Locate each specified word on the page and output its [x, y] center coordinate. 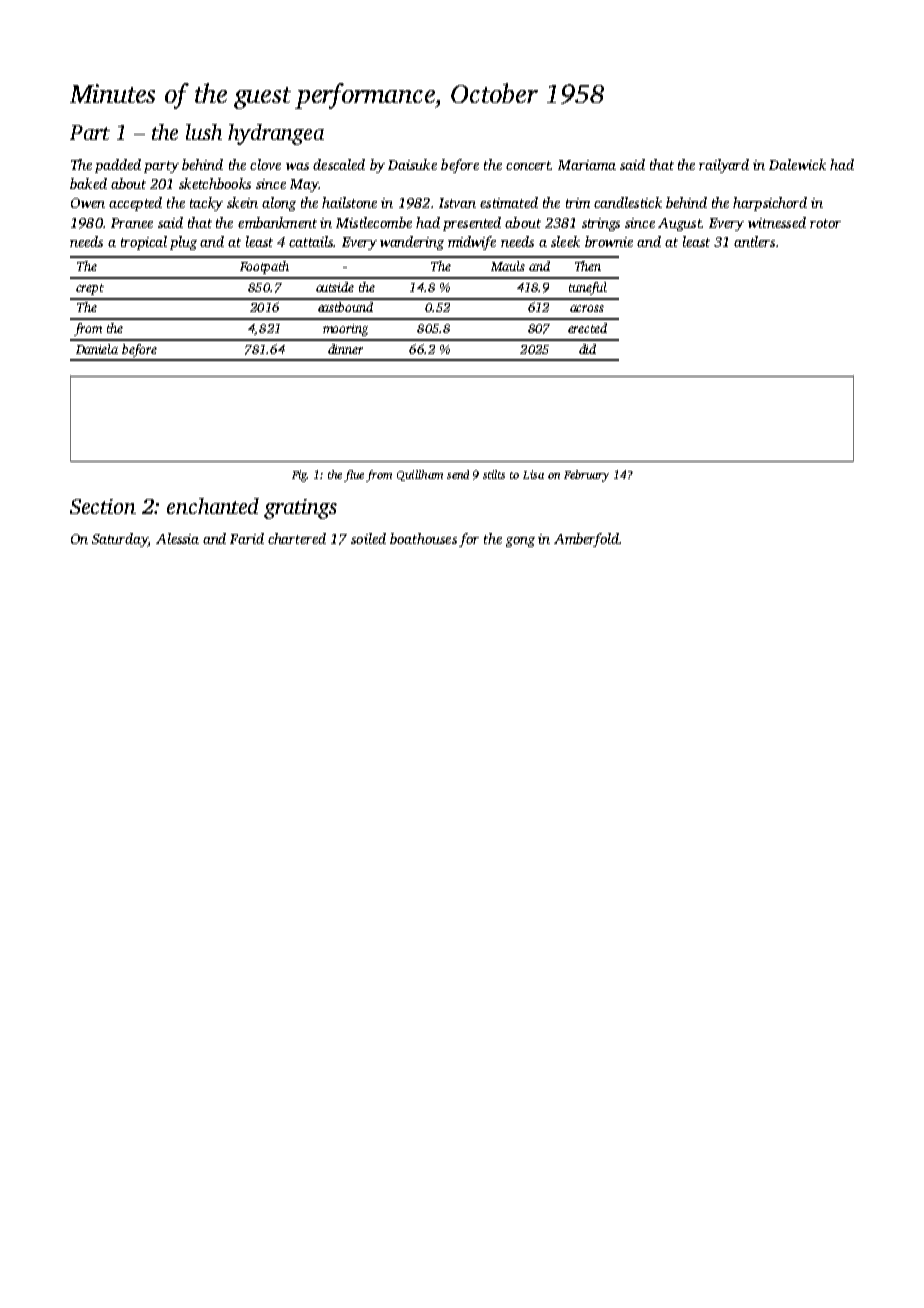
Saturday [120, 540]
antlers [754, 241]
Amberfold [586, 540]
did [587, 349]
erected [587, 328]
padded [118, 166]
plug [183, 243]
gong [520, 542]
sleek [565, 241]
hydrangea [276, 134]
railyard [724, 166]
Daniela [97, 349]
